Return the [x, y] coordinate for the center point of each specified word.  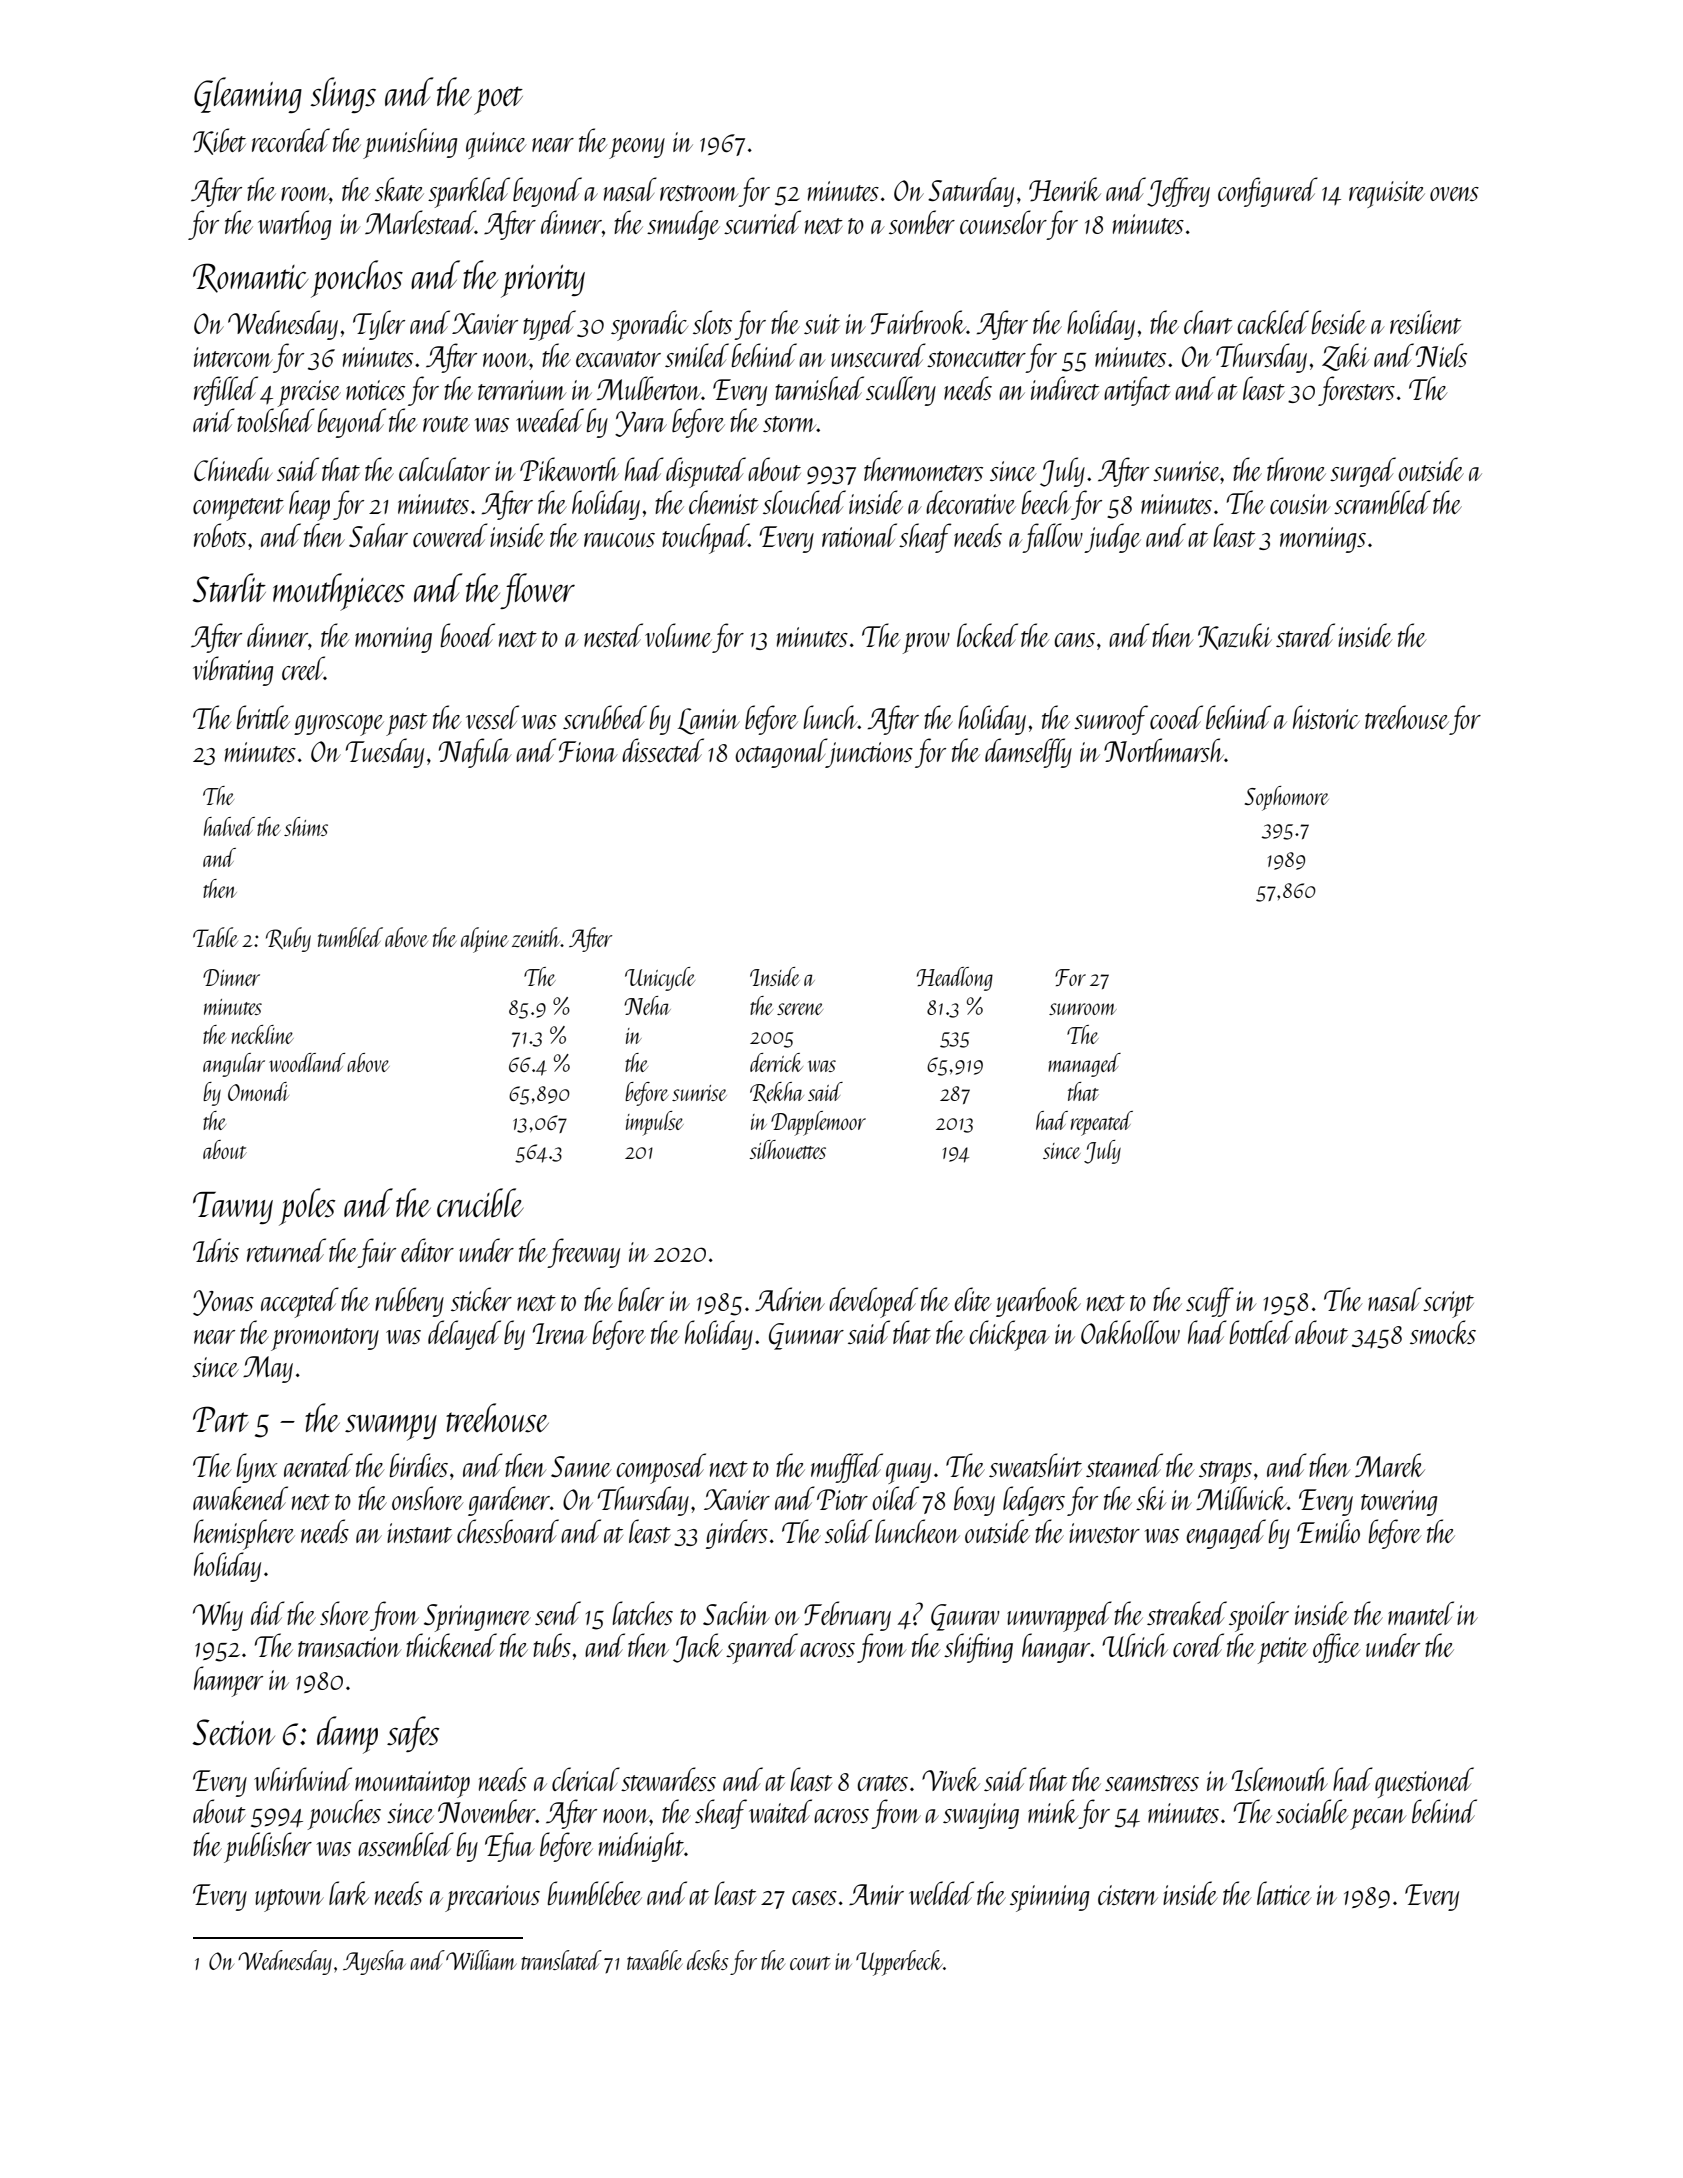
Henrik [1065, 189]
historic [1326, 717]
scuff [1210, 1302]
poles [307, 1207]
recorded [291, 140]
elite [972, 1299]
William [481, 1960]
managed [1084, 1065]
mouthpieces [339, 592]
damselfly [1028, 753]
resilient [1425, 322]
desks [708, 1960]
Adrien [790, 1299]
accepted [300, 1302]
